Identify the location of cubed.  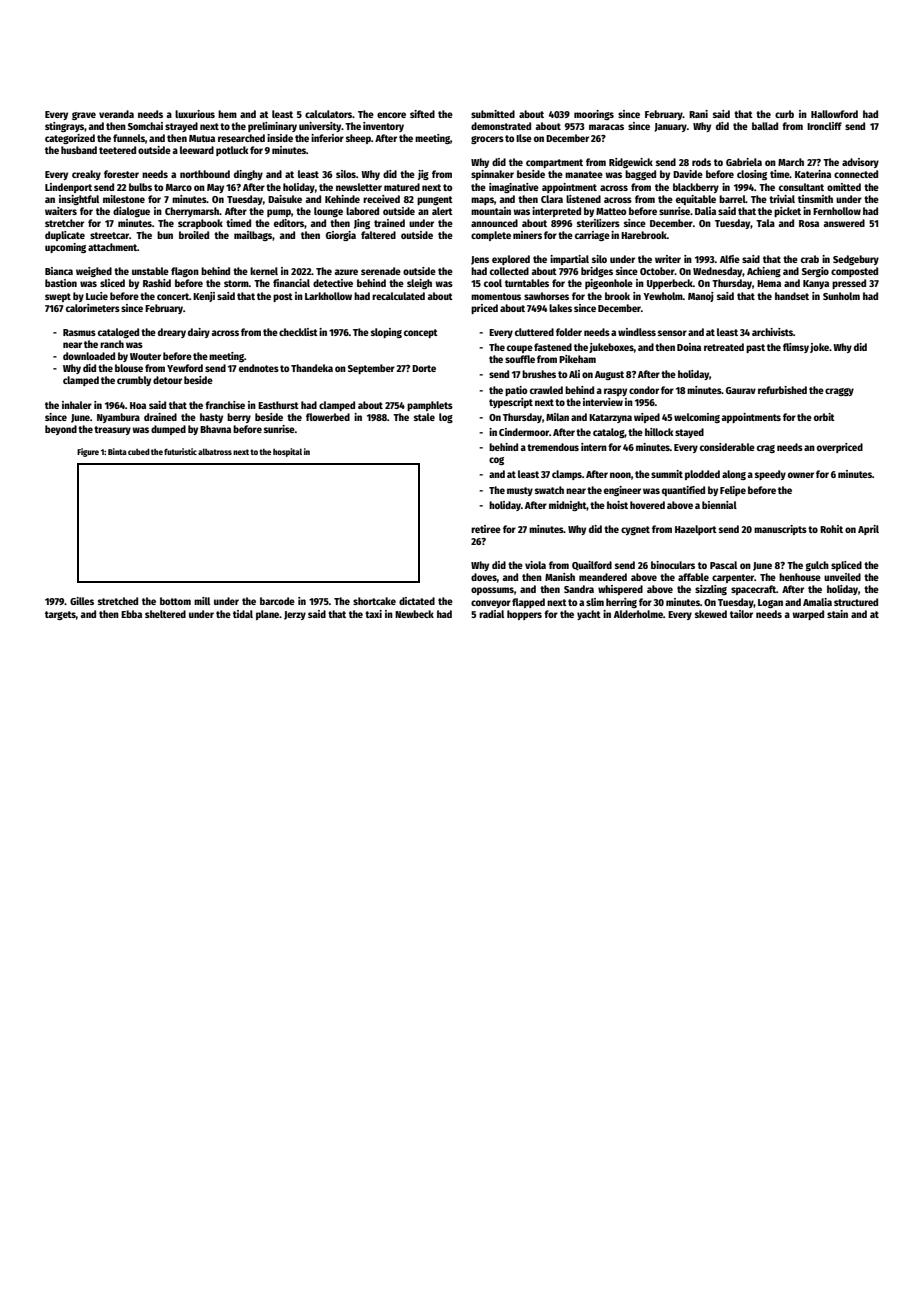
(139, 451).
